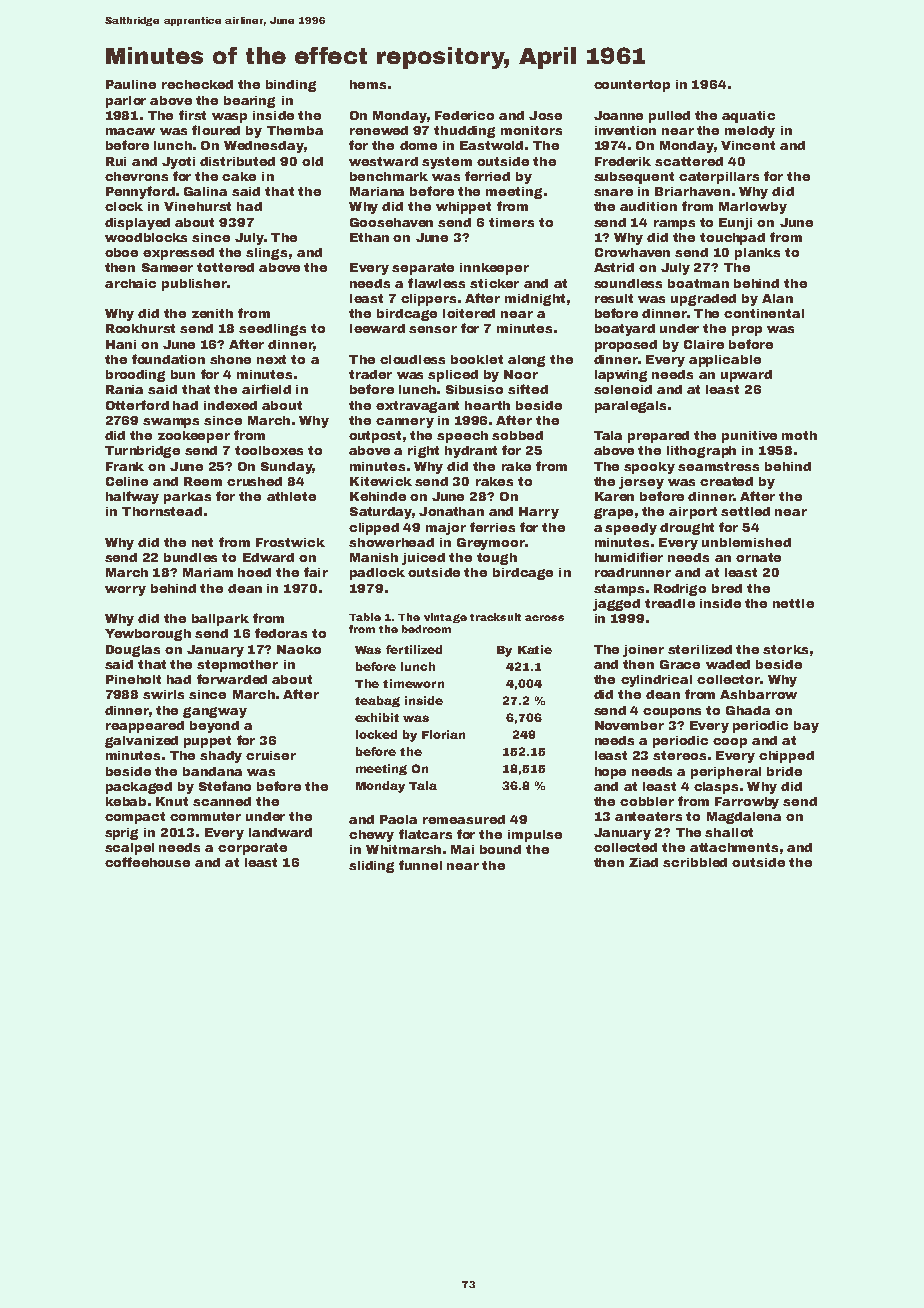 This page has width=924, height=1308. What do you see at coordinates (378, 496) in the page?
I see `Kehinde` at bounding box center [378, 496].
